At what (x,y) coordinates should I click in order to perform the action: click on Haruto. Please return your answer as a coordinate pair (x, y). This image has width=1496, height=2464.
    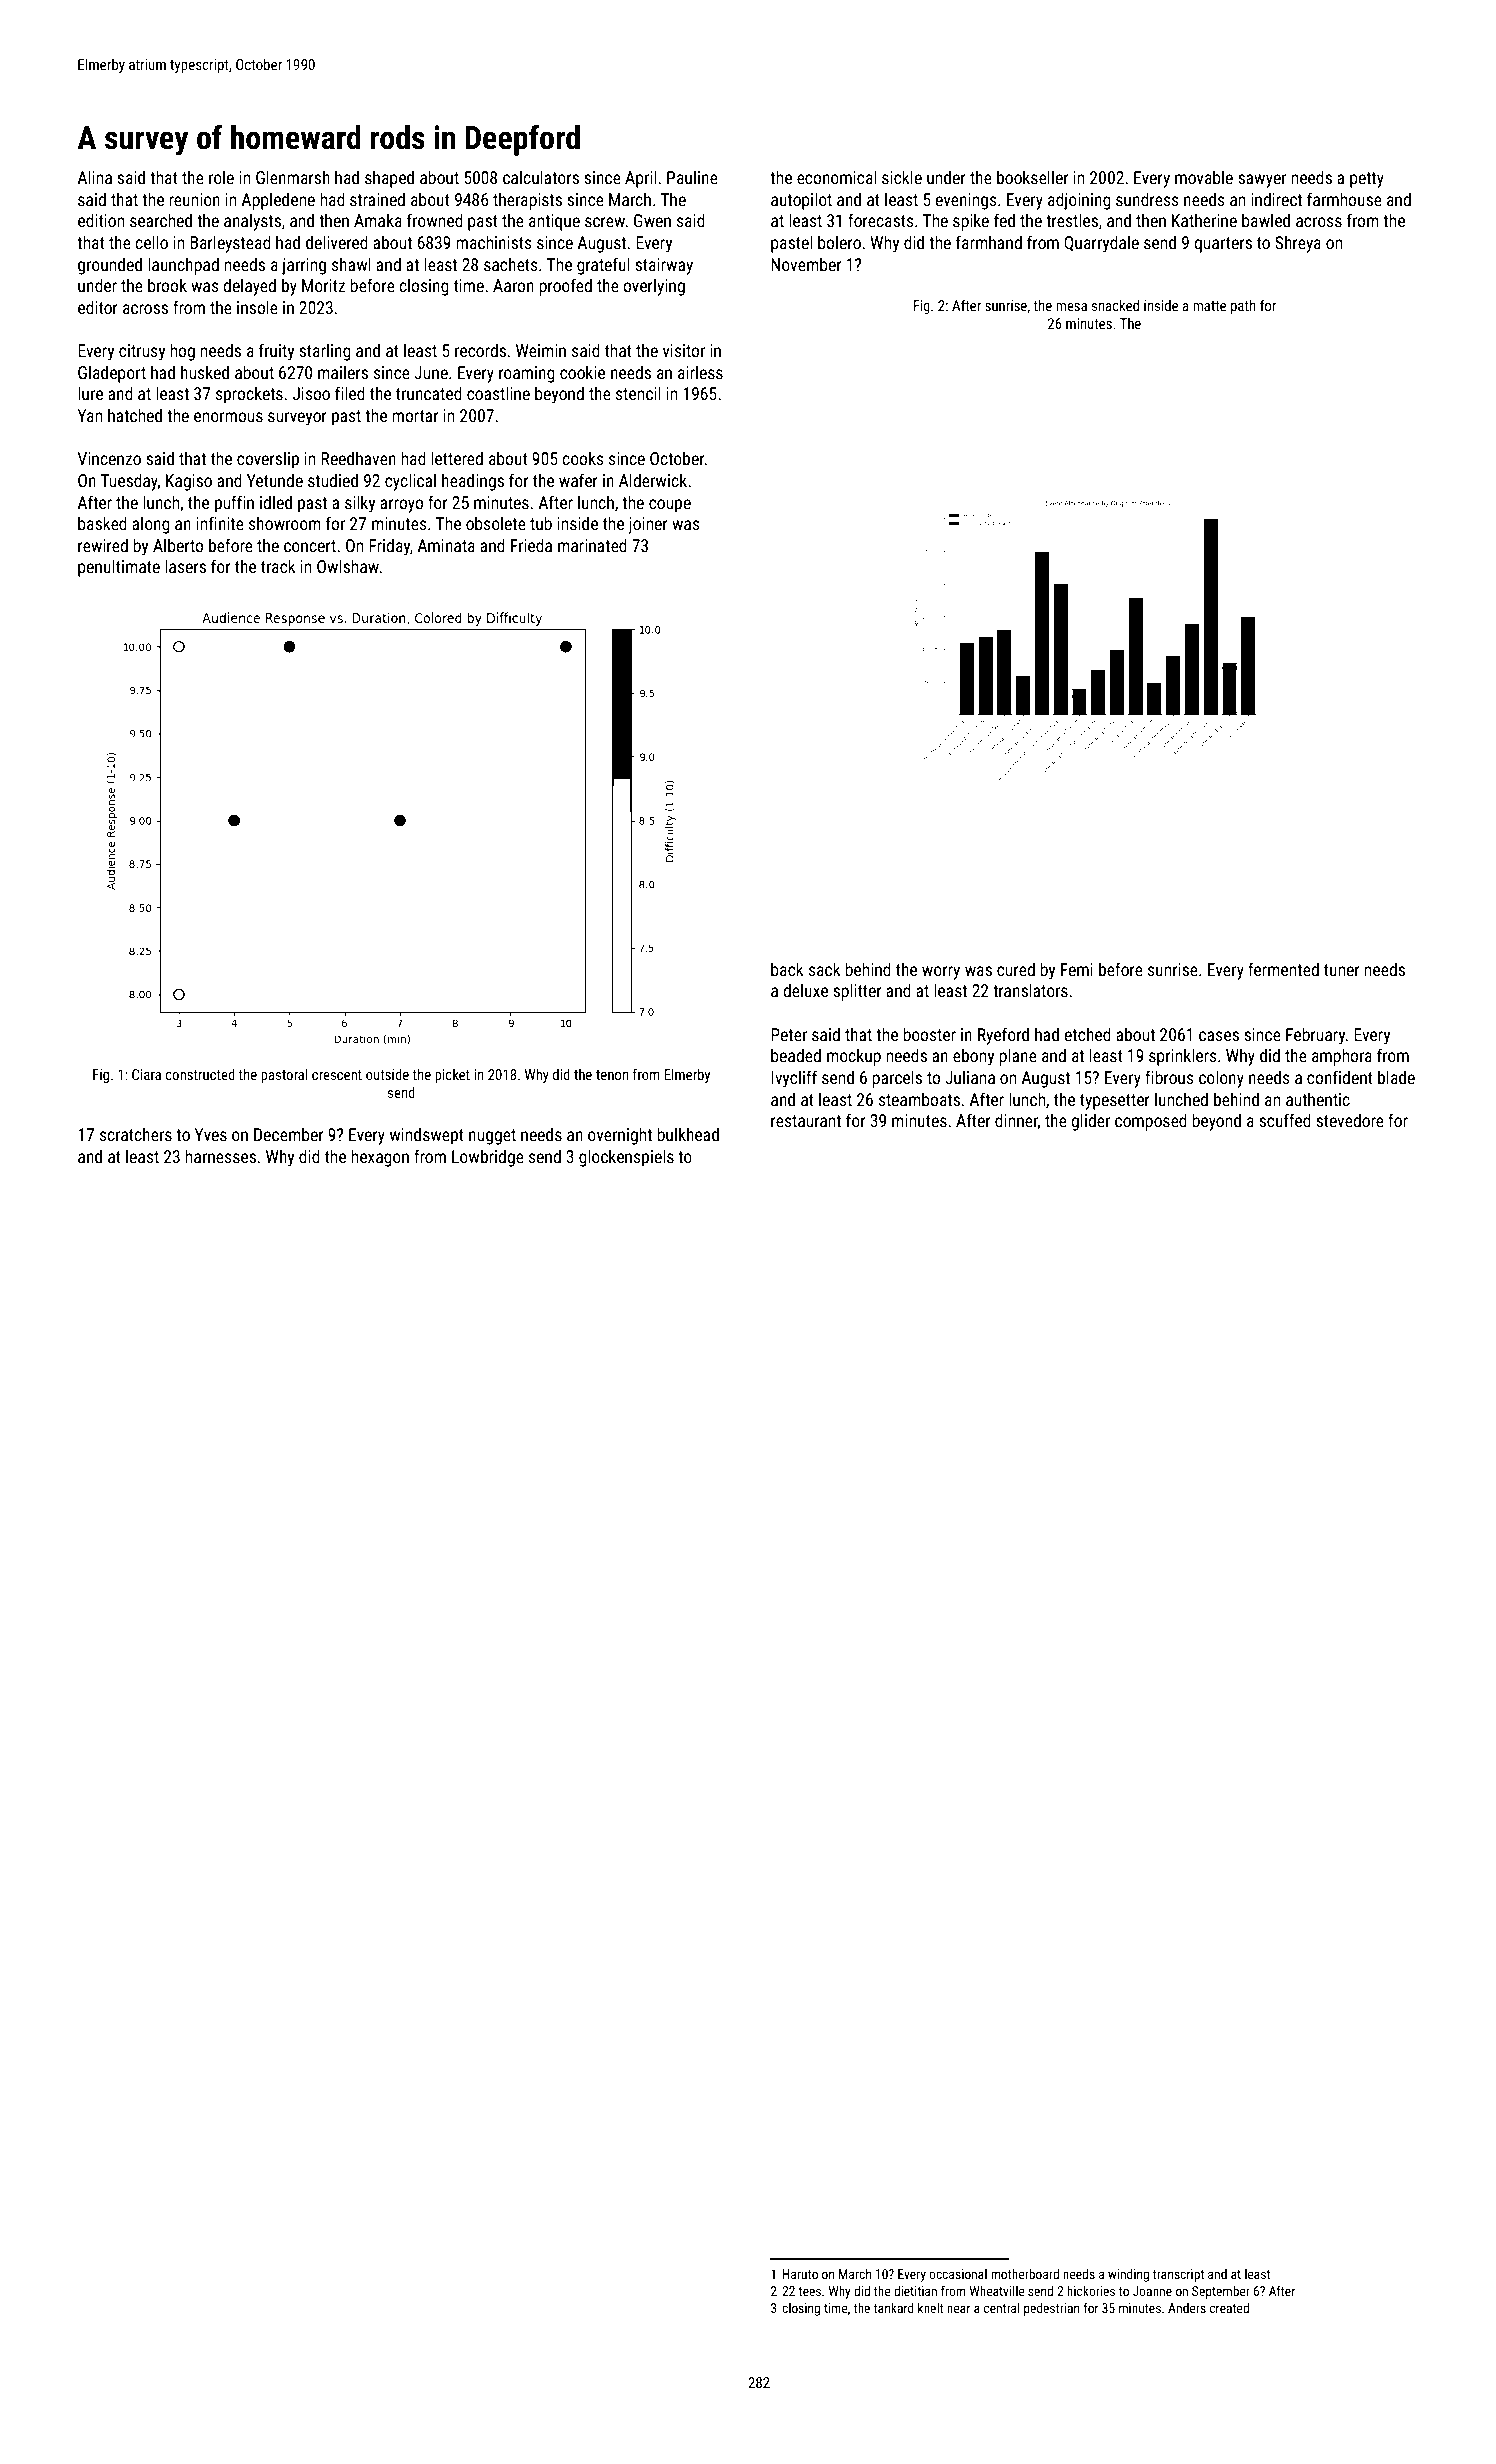
    Looking at the image, I should click on (800, 2274).
